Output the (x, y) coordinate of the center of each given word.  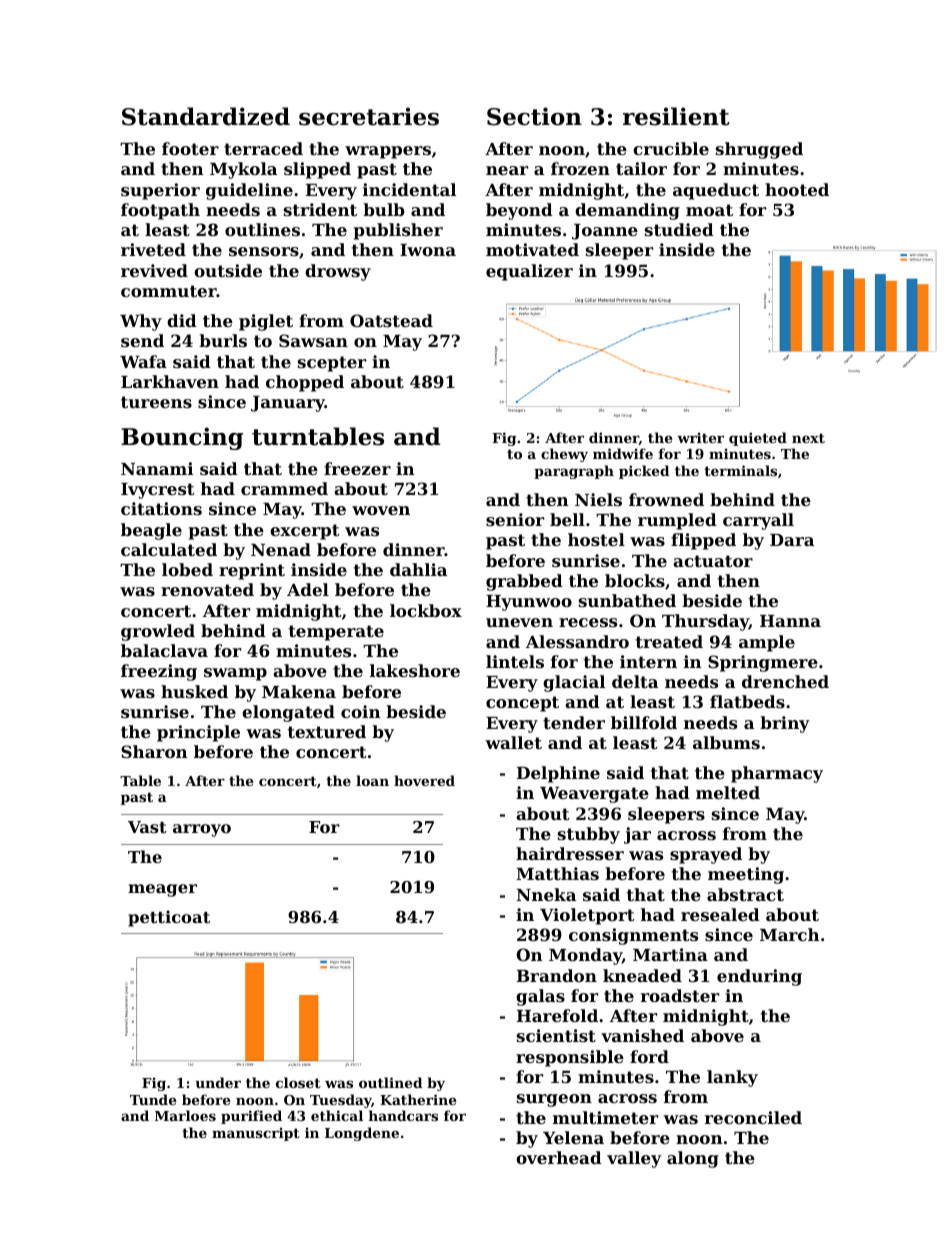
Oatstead (391, 320)
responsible (570, 1058)
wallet (513, 742)
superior (160, 191)
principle (198, 733)
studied (679, 229)
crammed (284, 488)
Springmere (763, 663)
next (808, 438)
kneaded (642, 975)
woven (381, 510)
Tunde (153, 1099)
